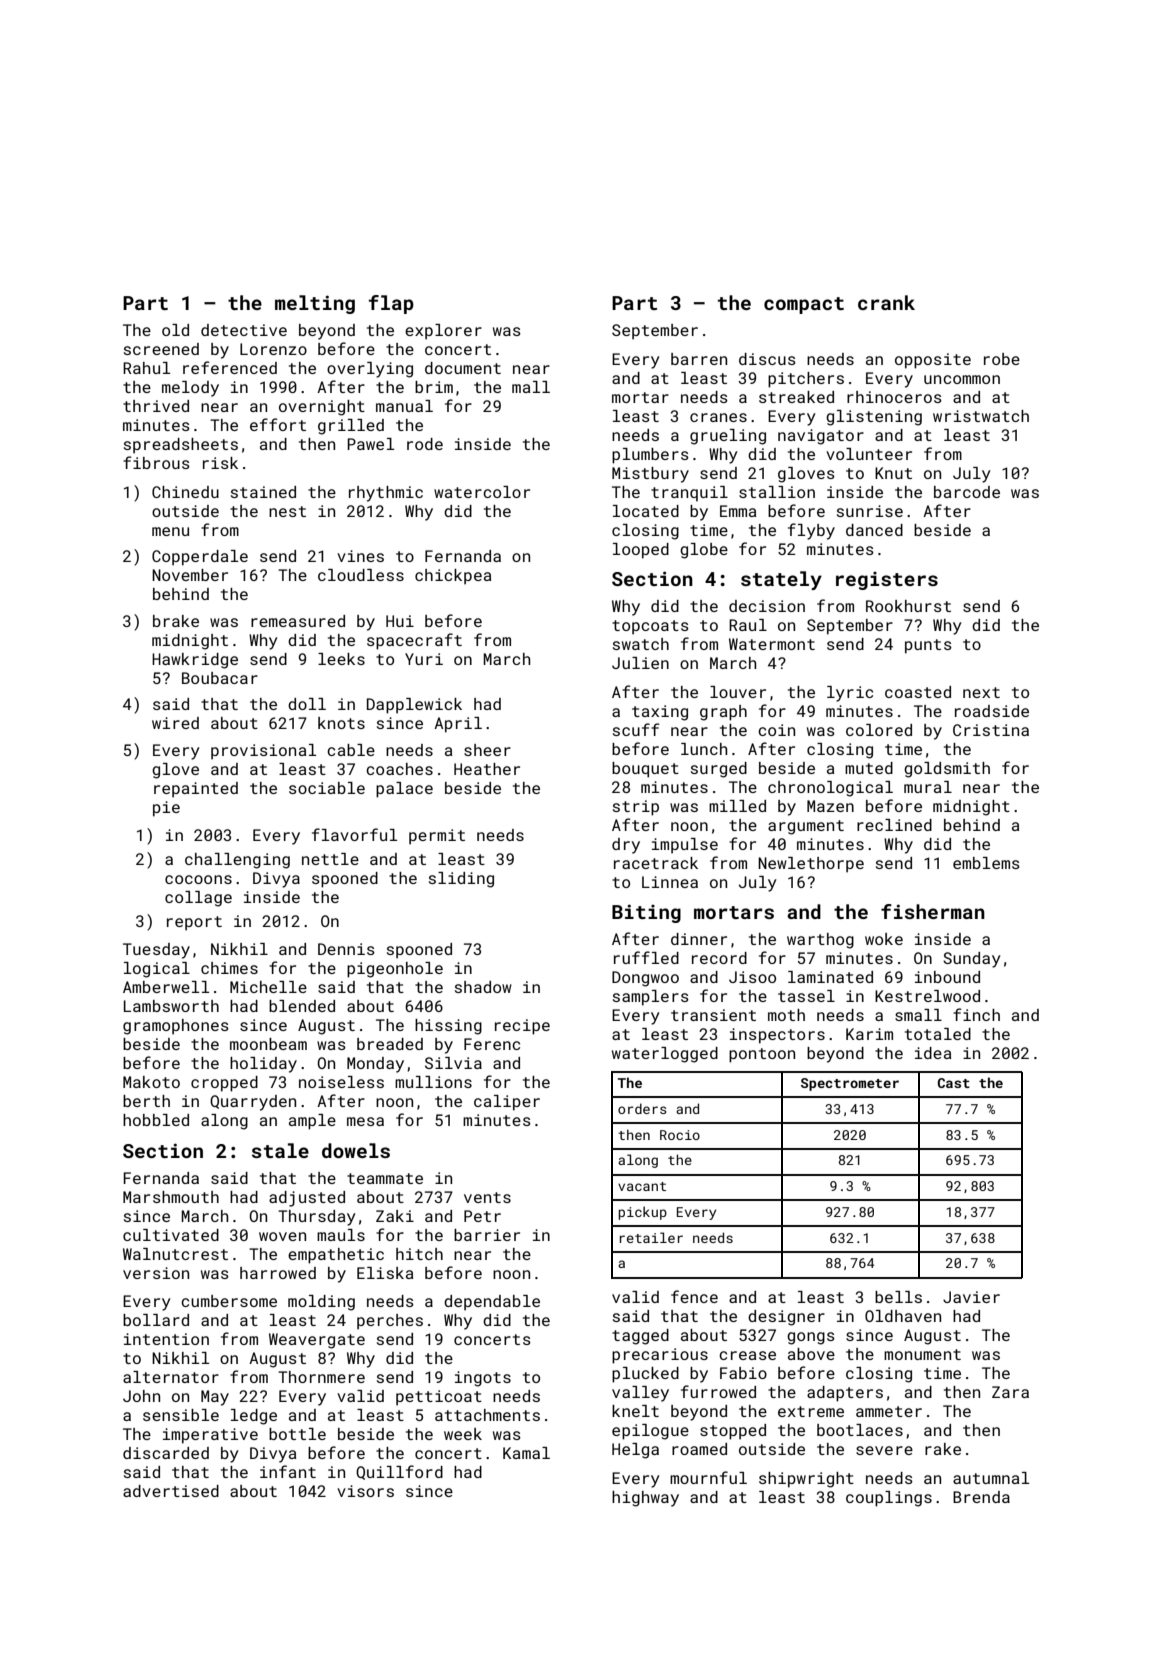  I want to click on visors, so click(365, 1491).
